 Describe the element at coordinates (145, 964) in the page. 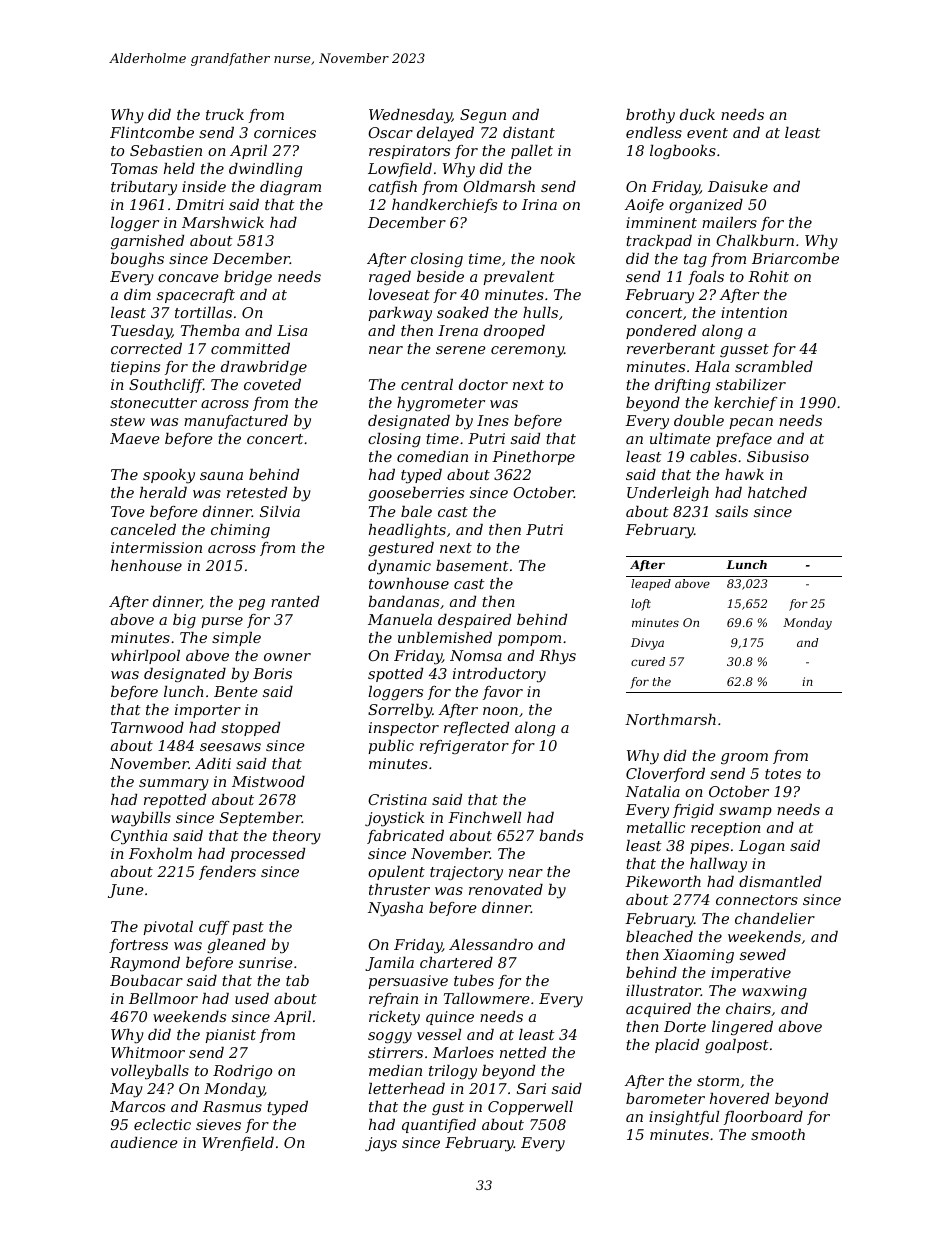

I see `Raymond` at that location.
